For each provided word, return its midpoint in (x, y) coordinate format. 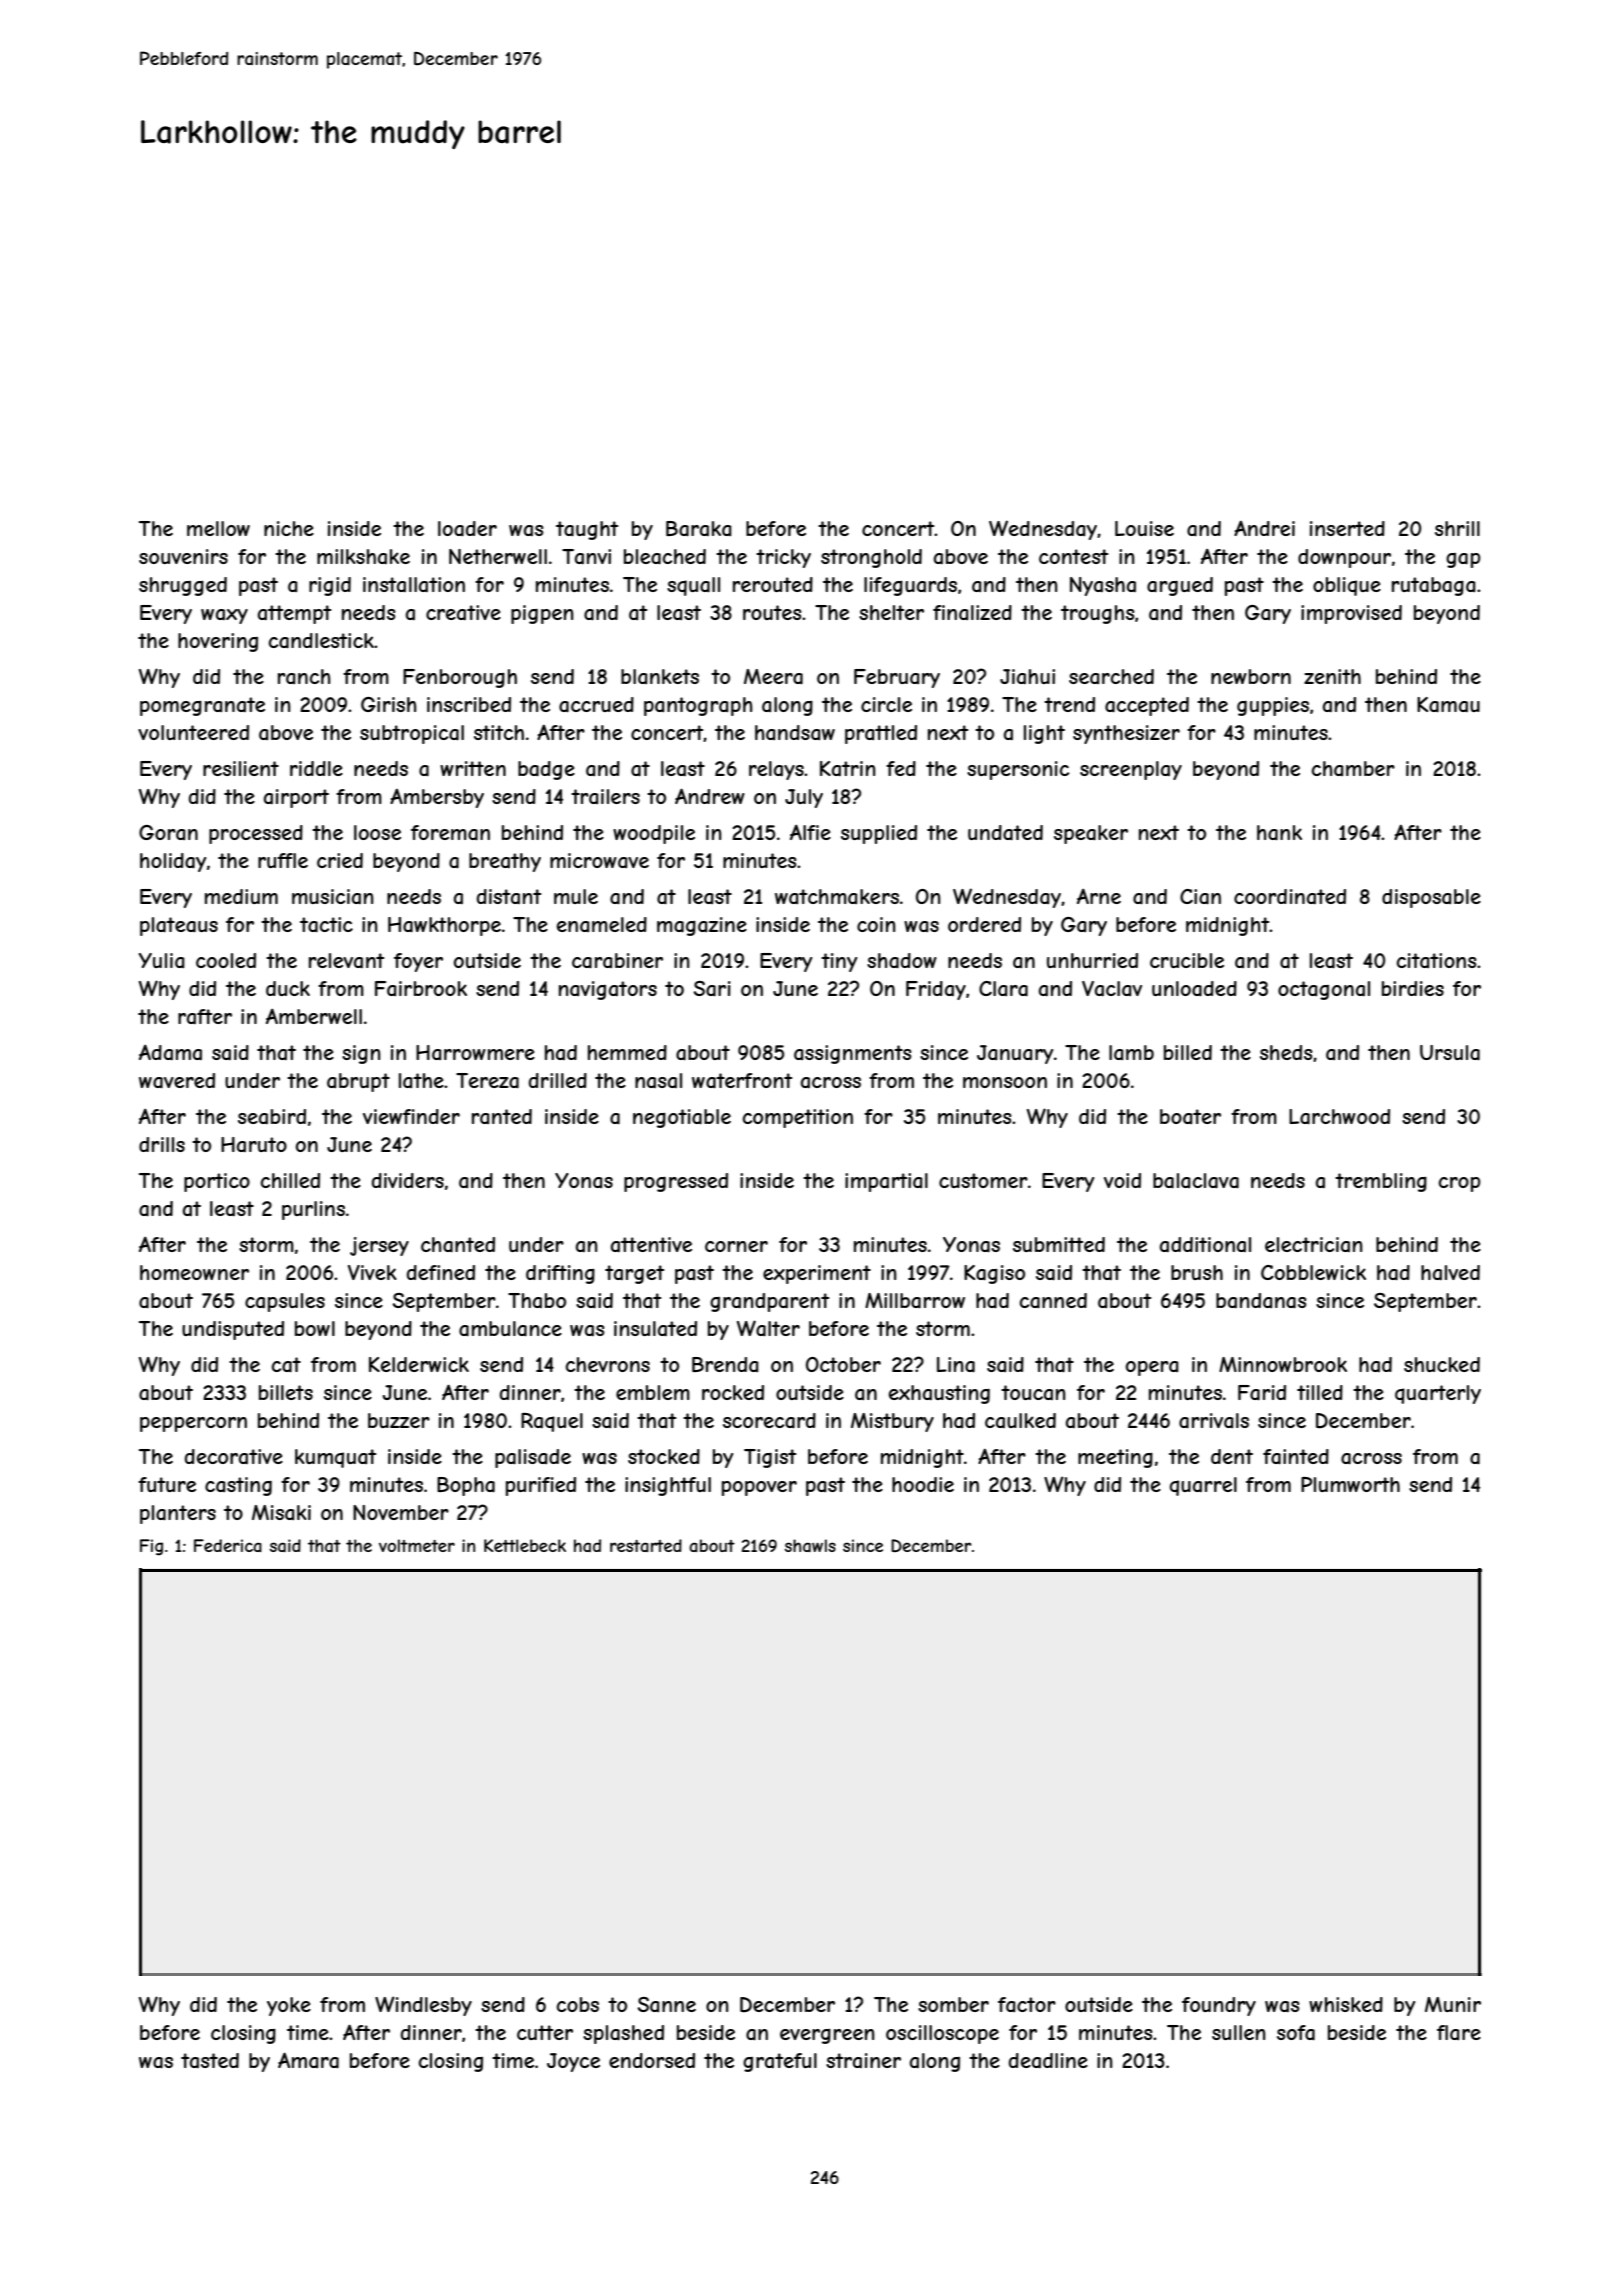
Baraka (699, 529)
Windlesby (423, 2006)
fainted (1296, 1457)
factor (1027, 2004)
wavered (177, 1081)
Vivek (372, 1272)
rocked (733, 1392)
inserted (1347, 528)
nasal (658, 1081)
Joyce (573, 2062)
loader (467, 529)
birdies (1413, 988)
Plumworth (1350, 1484)
